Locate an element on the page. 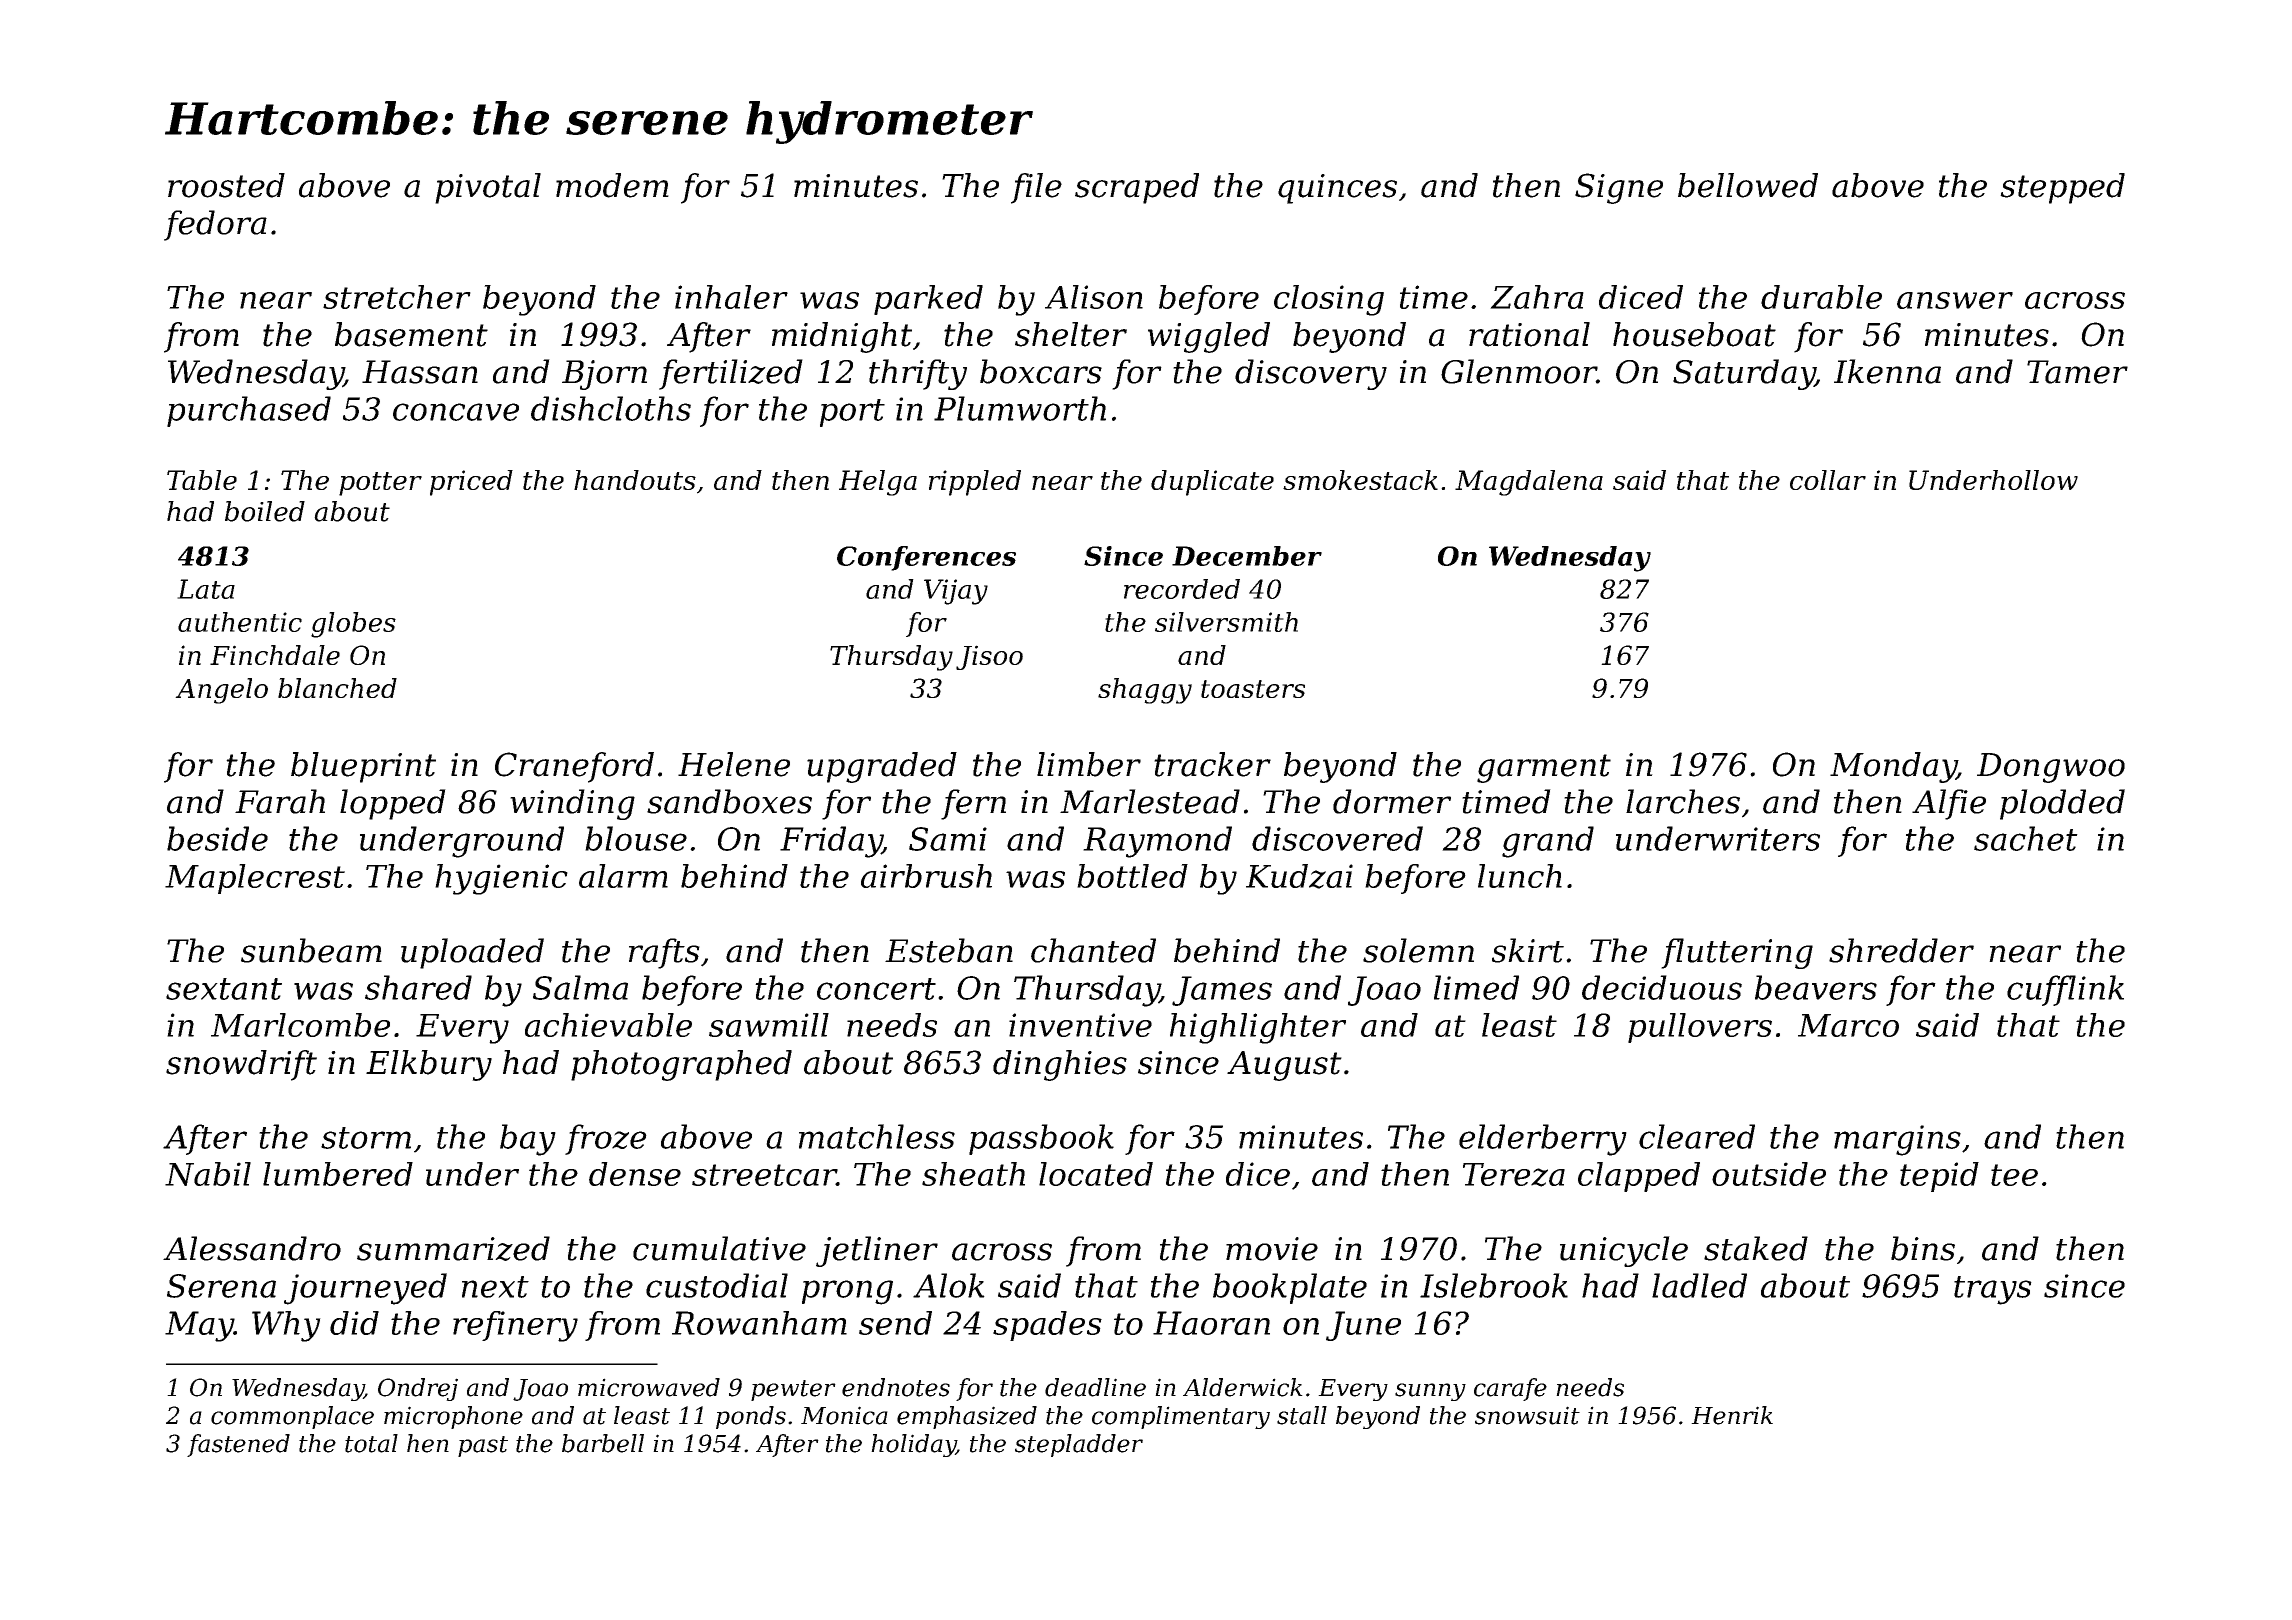  rippled is located at coordinates (975, 483).
